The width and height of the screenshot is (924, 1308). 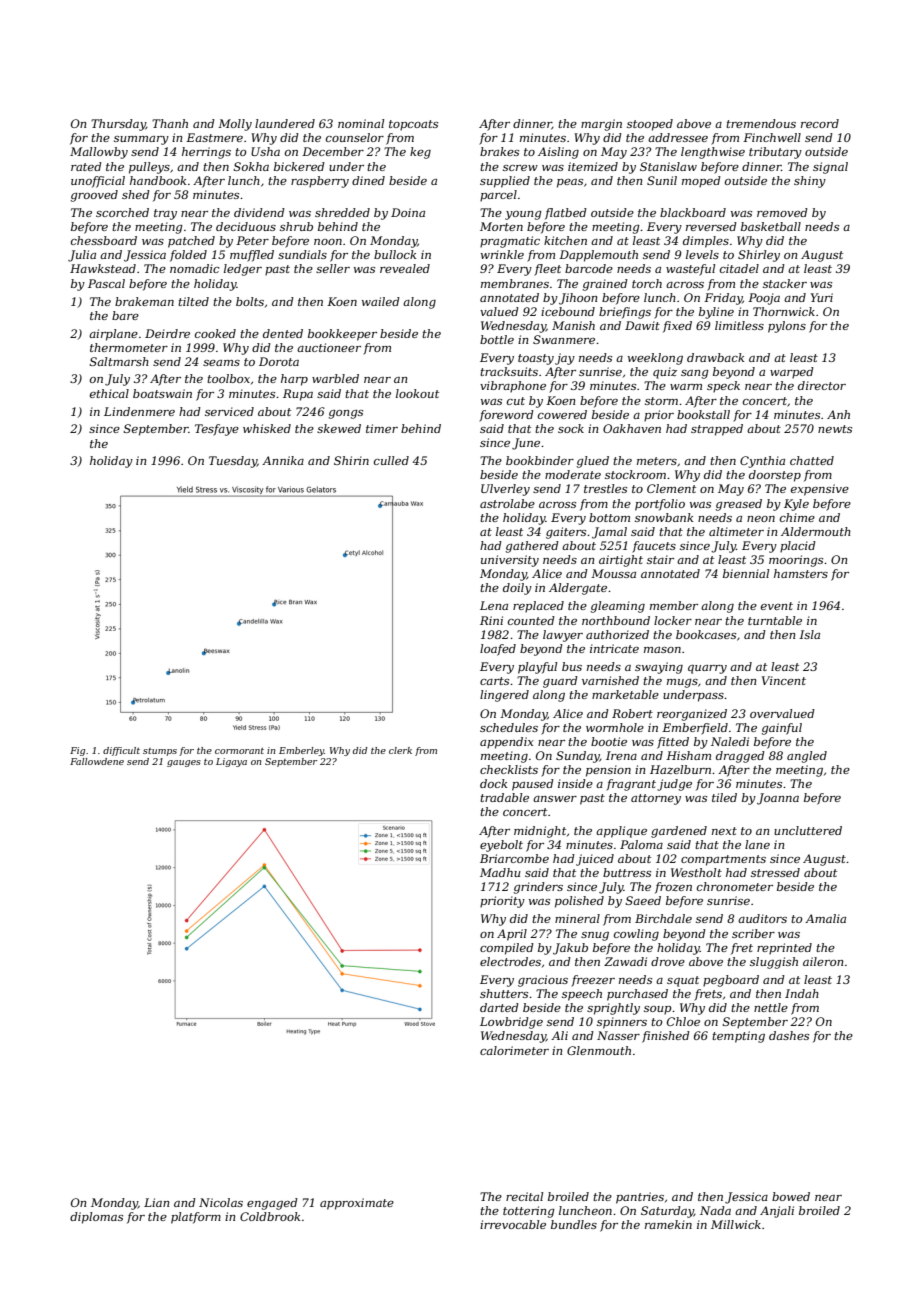 What do you see at coordinates (761, 123) in the screenshot?
I see `tremendous` at bounding box center [761, 123].
